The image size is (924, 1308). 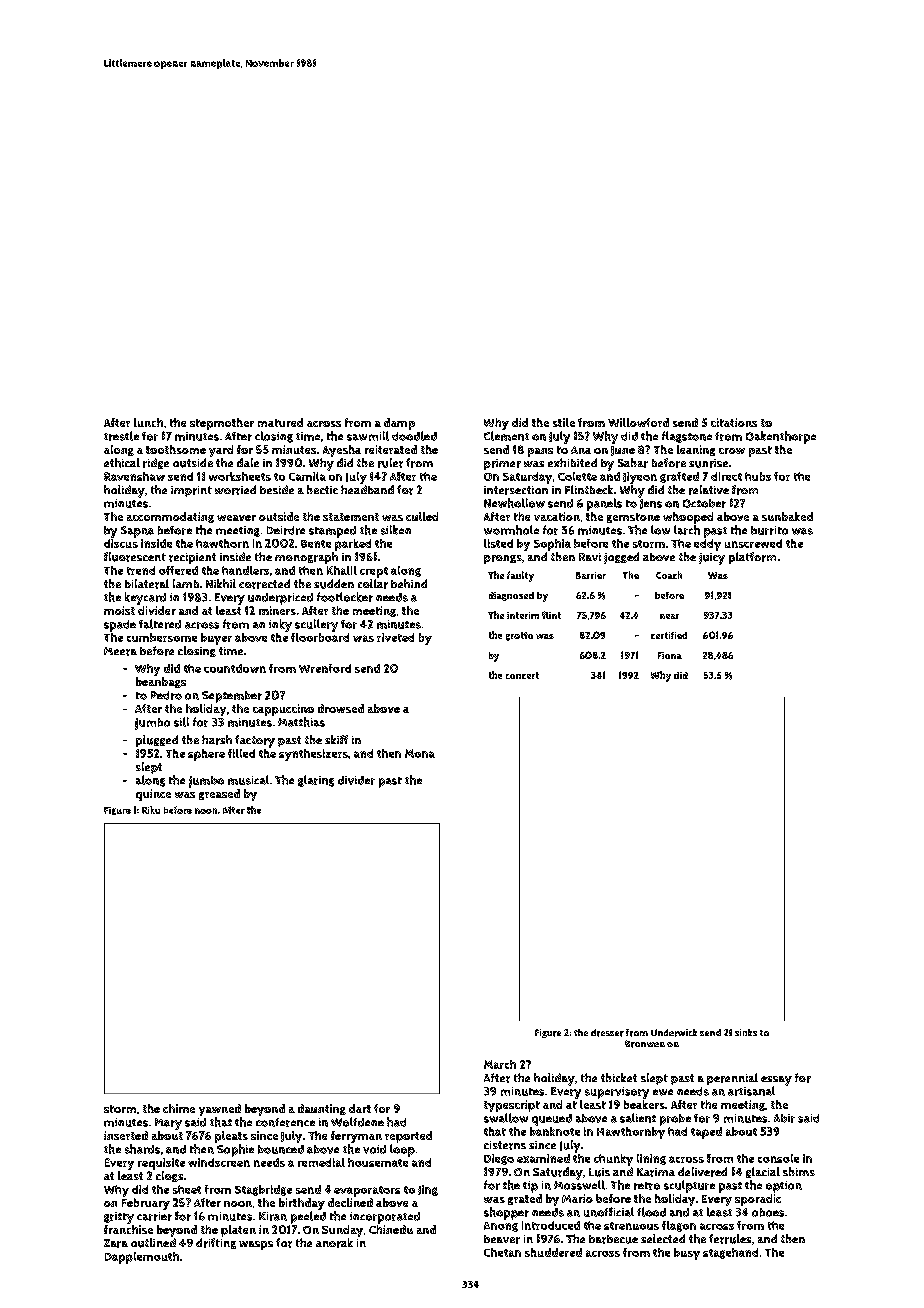 What do you see at coordinates (157, 741) in the document?
I see `plugged` at bounding box center [157, 741].
